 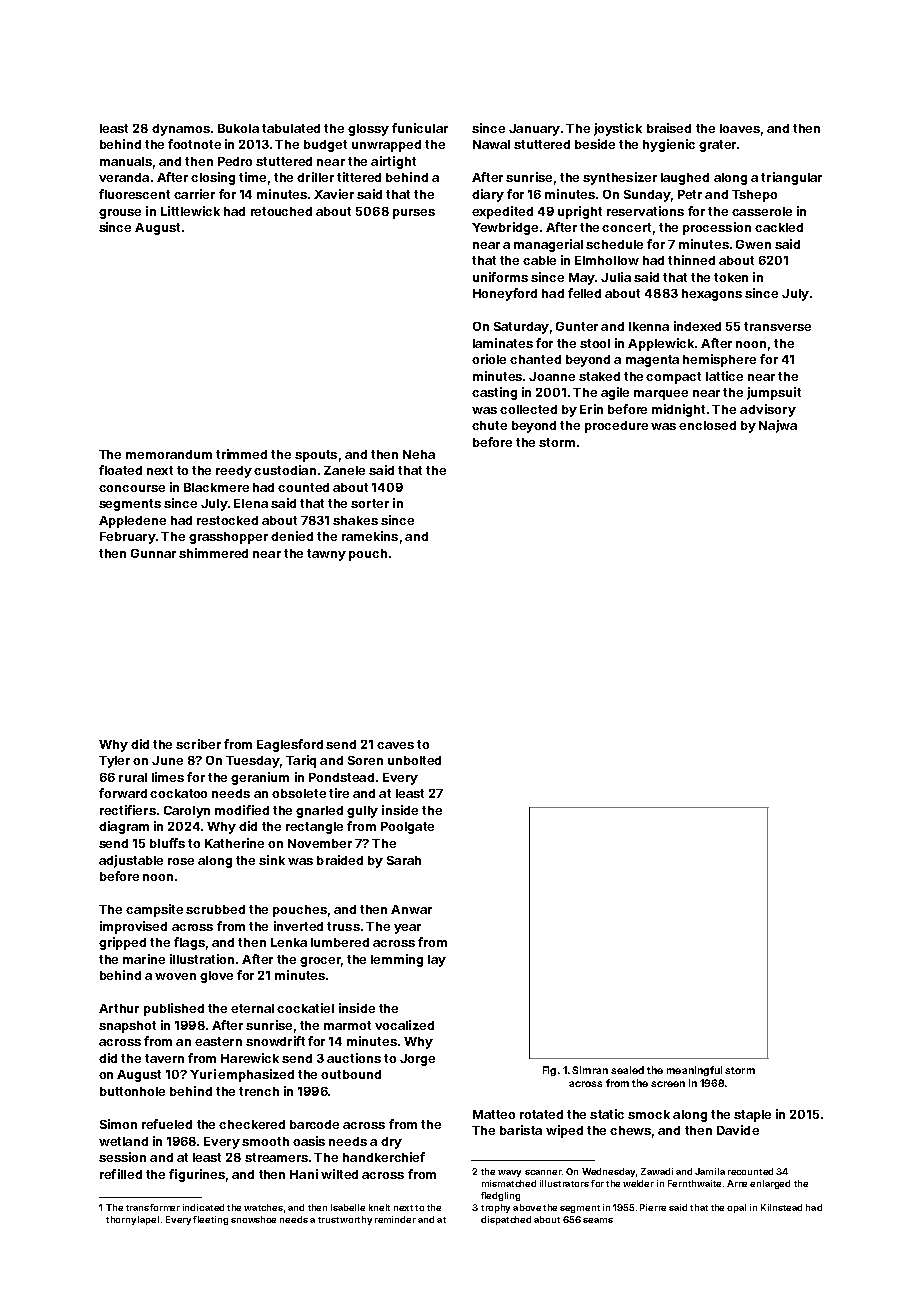 I want to click on meaningful, so click(x=694, y=1071).
